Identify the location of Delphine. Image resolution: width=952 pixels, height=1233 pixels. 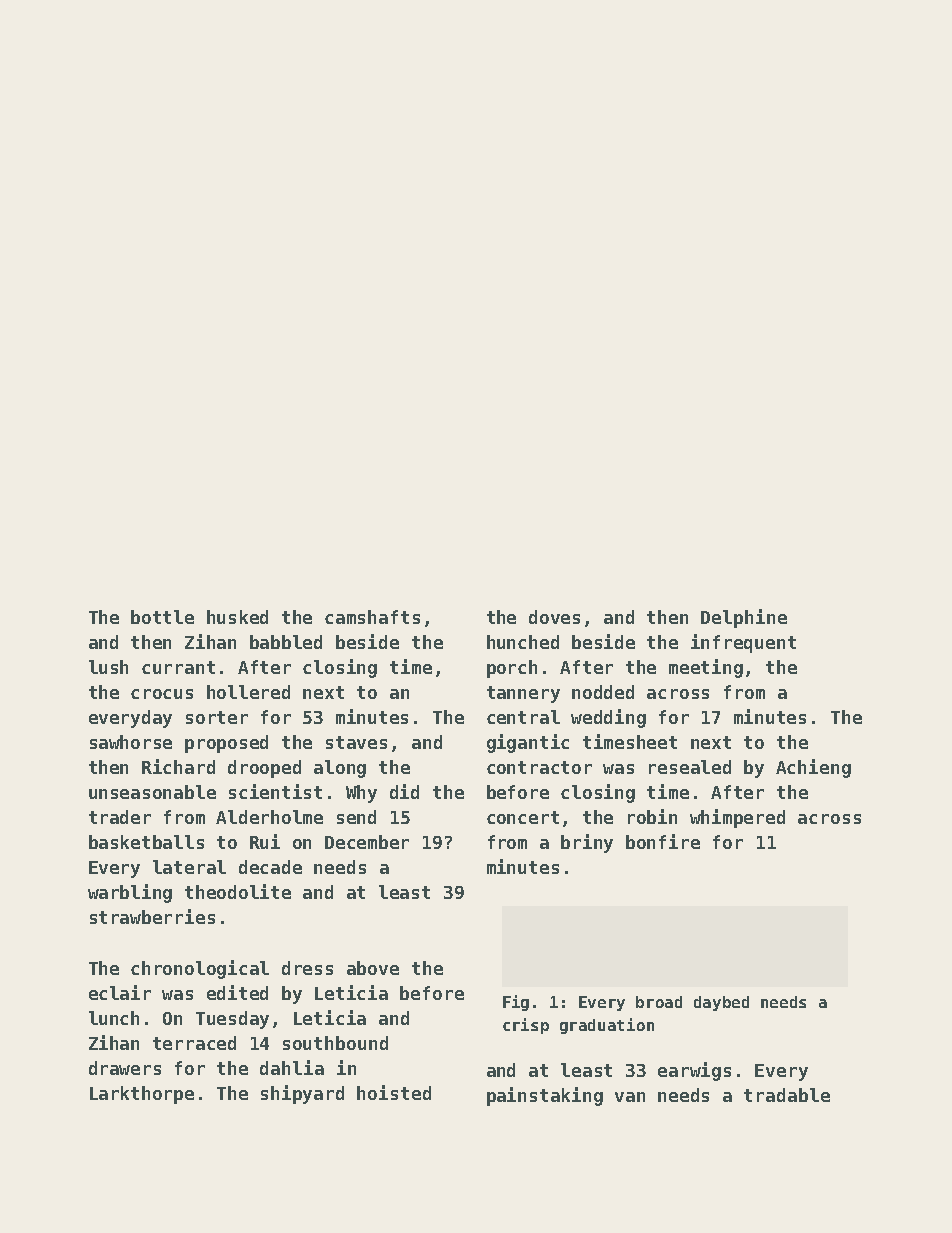
(744, 618).
